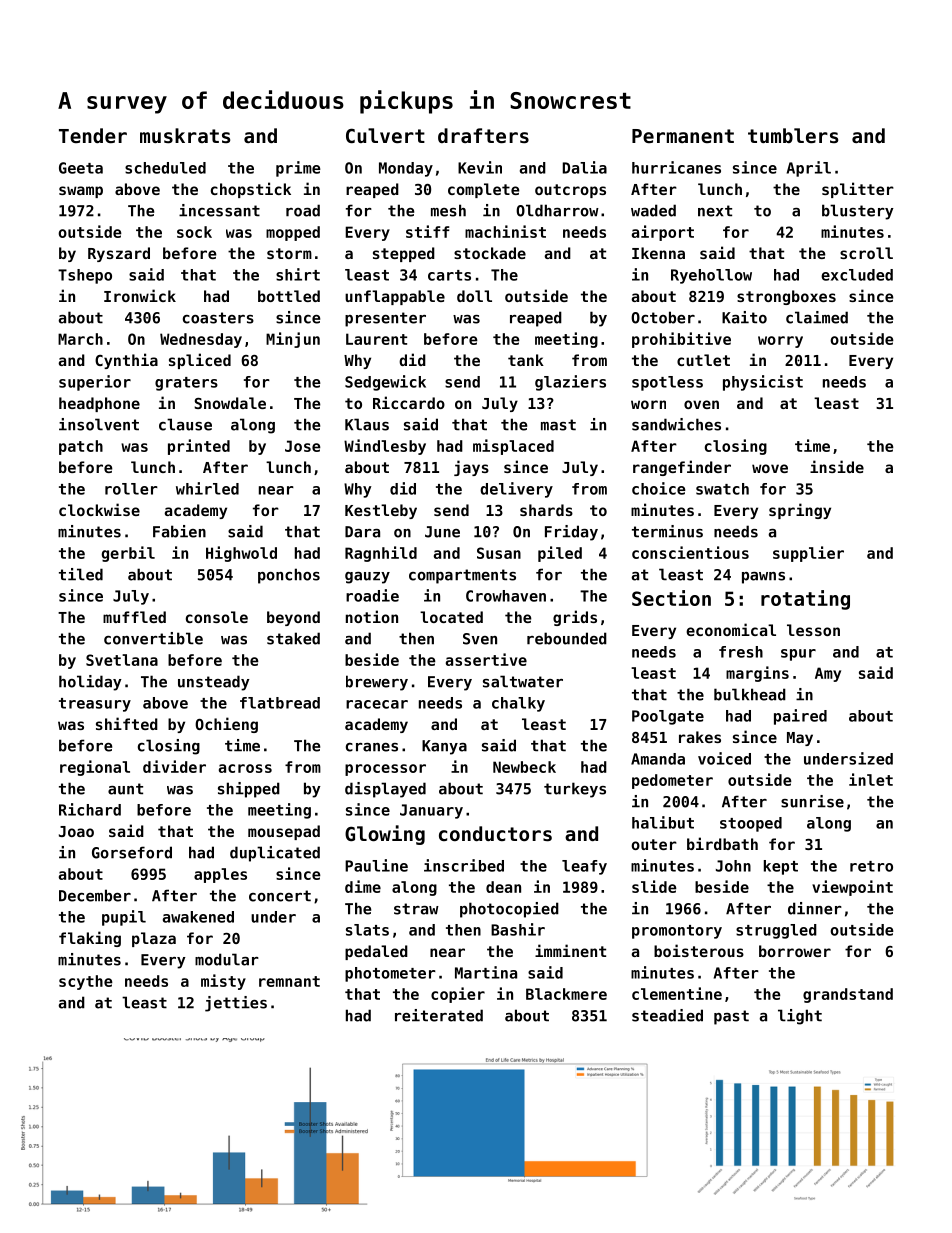 The height and width of the screenshot is (1233, 952). What do you see at coordinates (377, 704) in the screenshot?
I see `racecar` at bounding box center [377, 704].
